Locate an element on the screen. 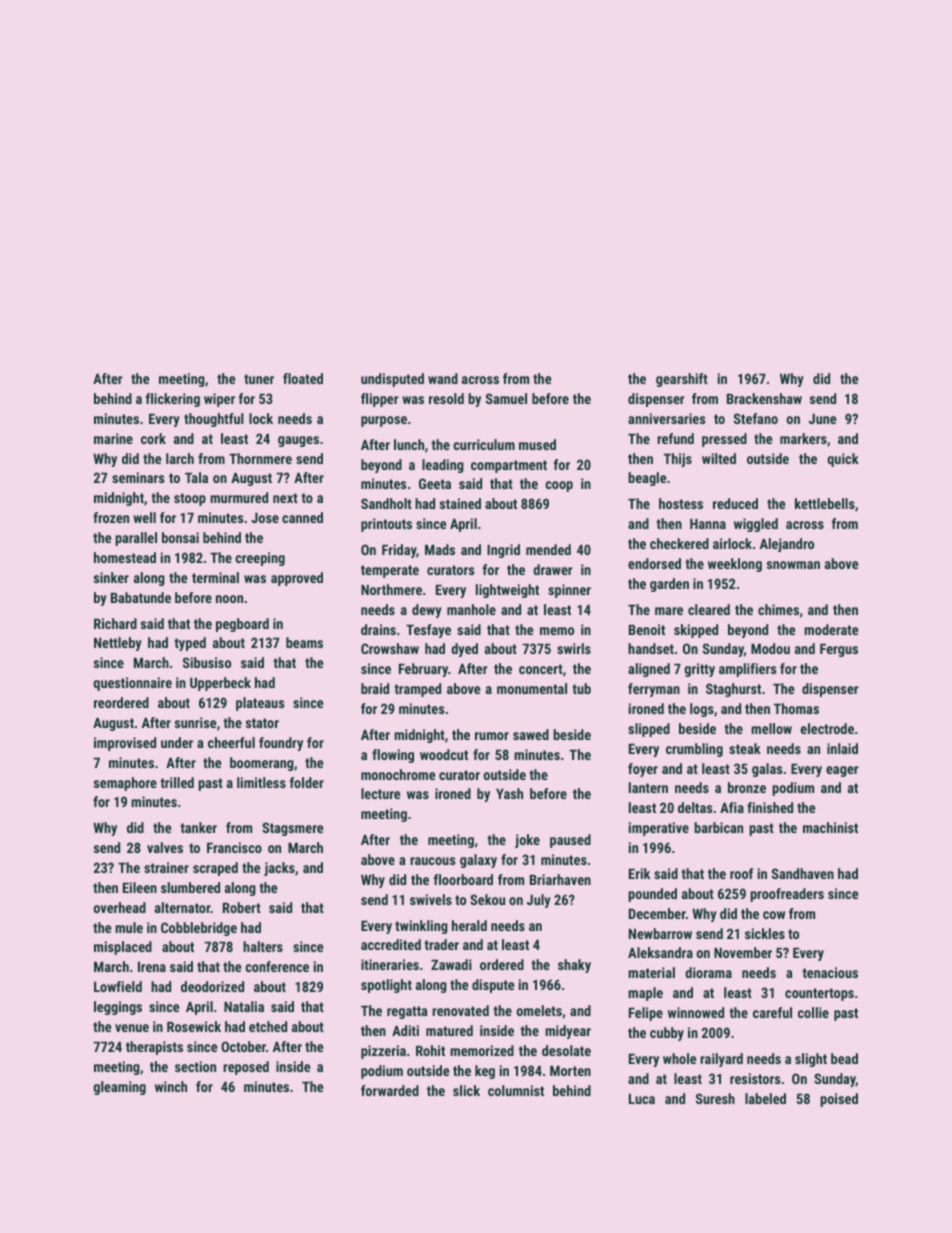  seminars is located at coordinates (138, 477).
